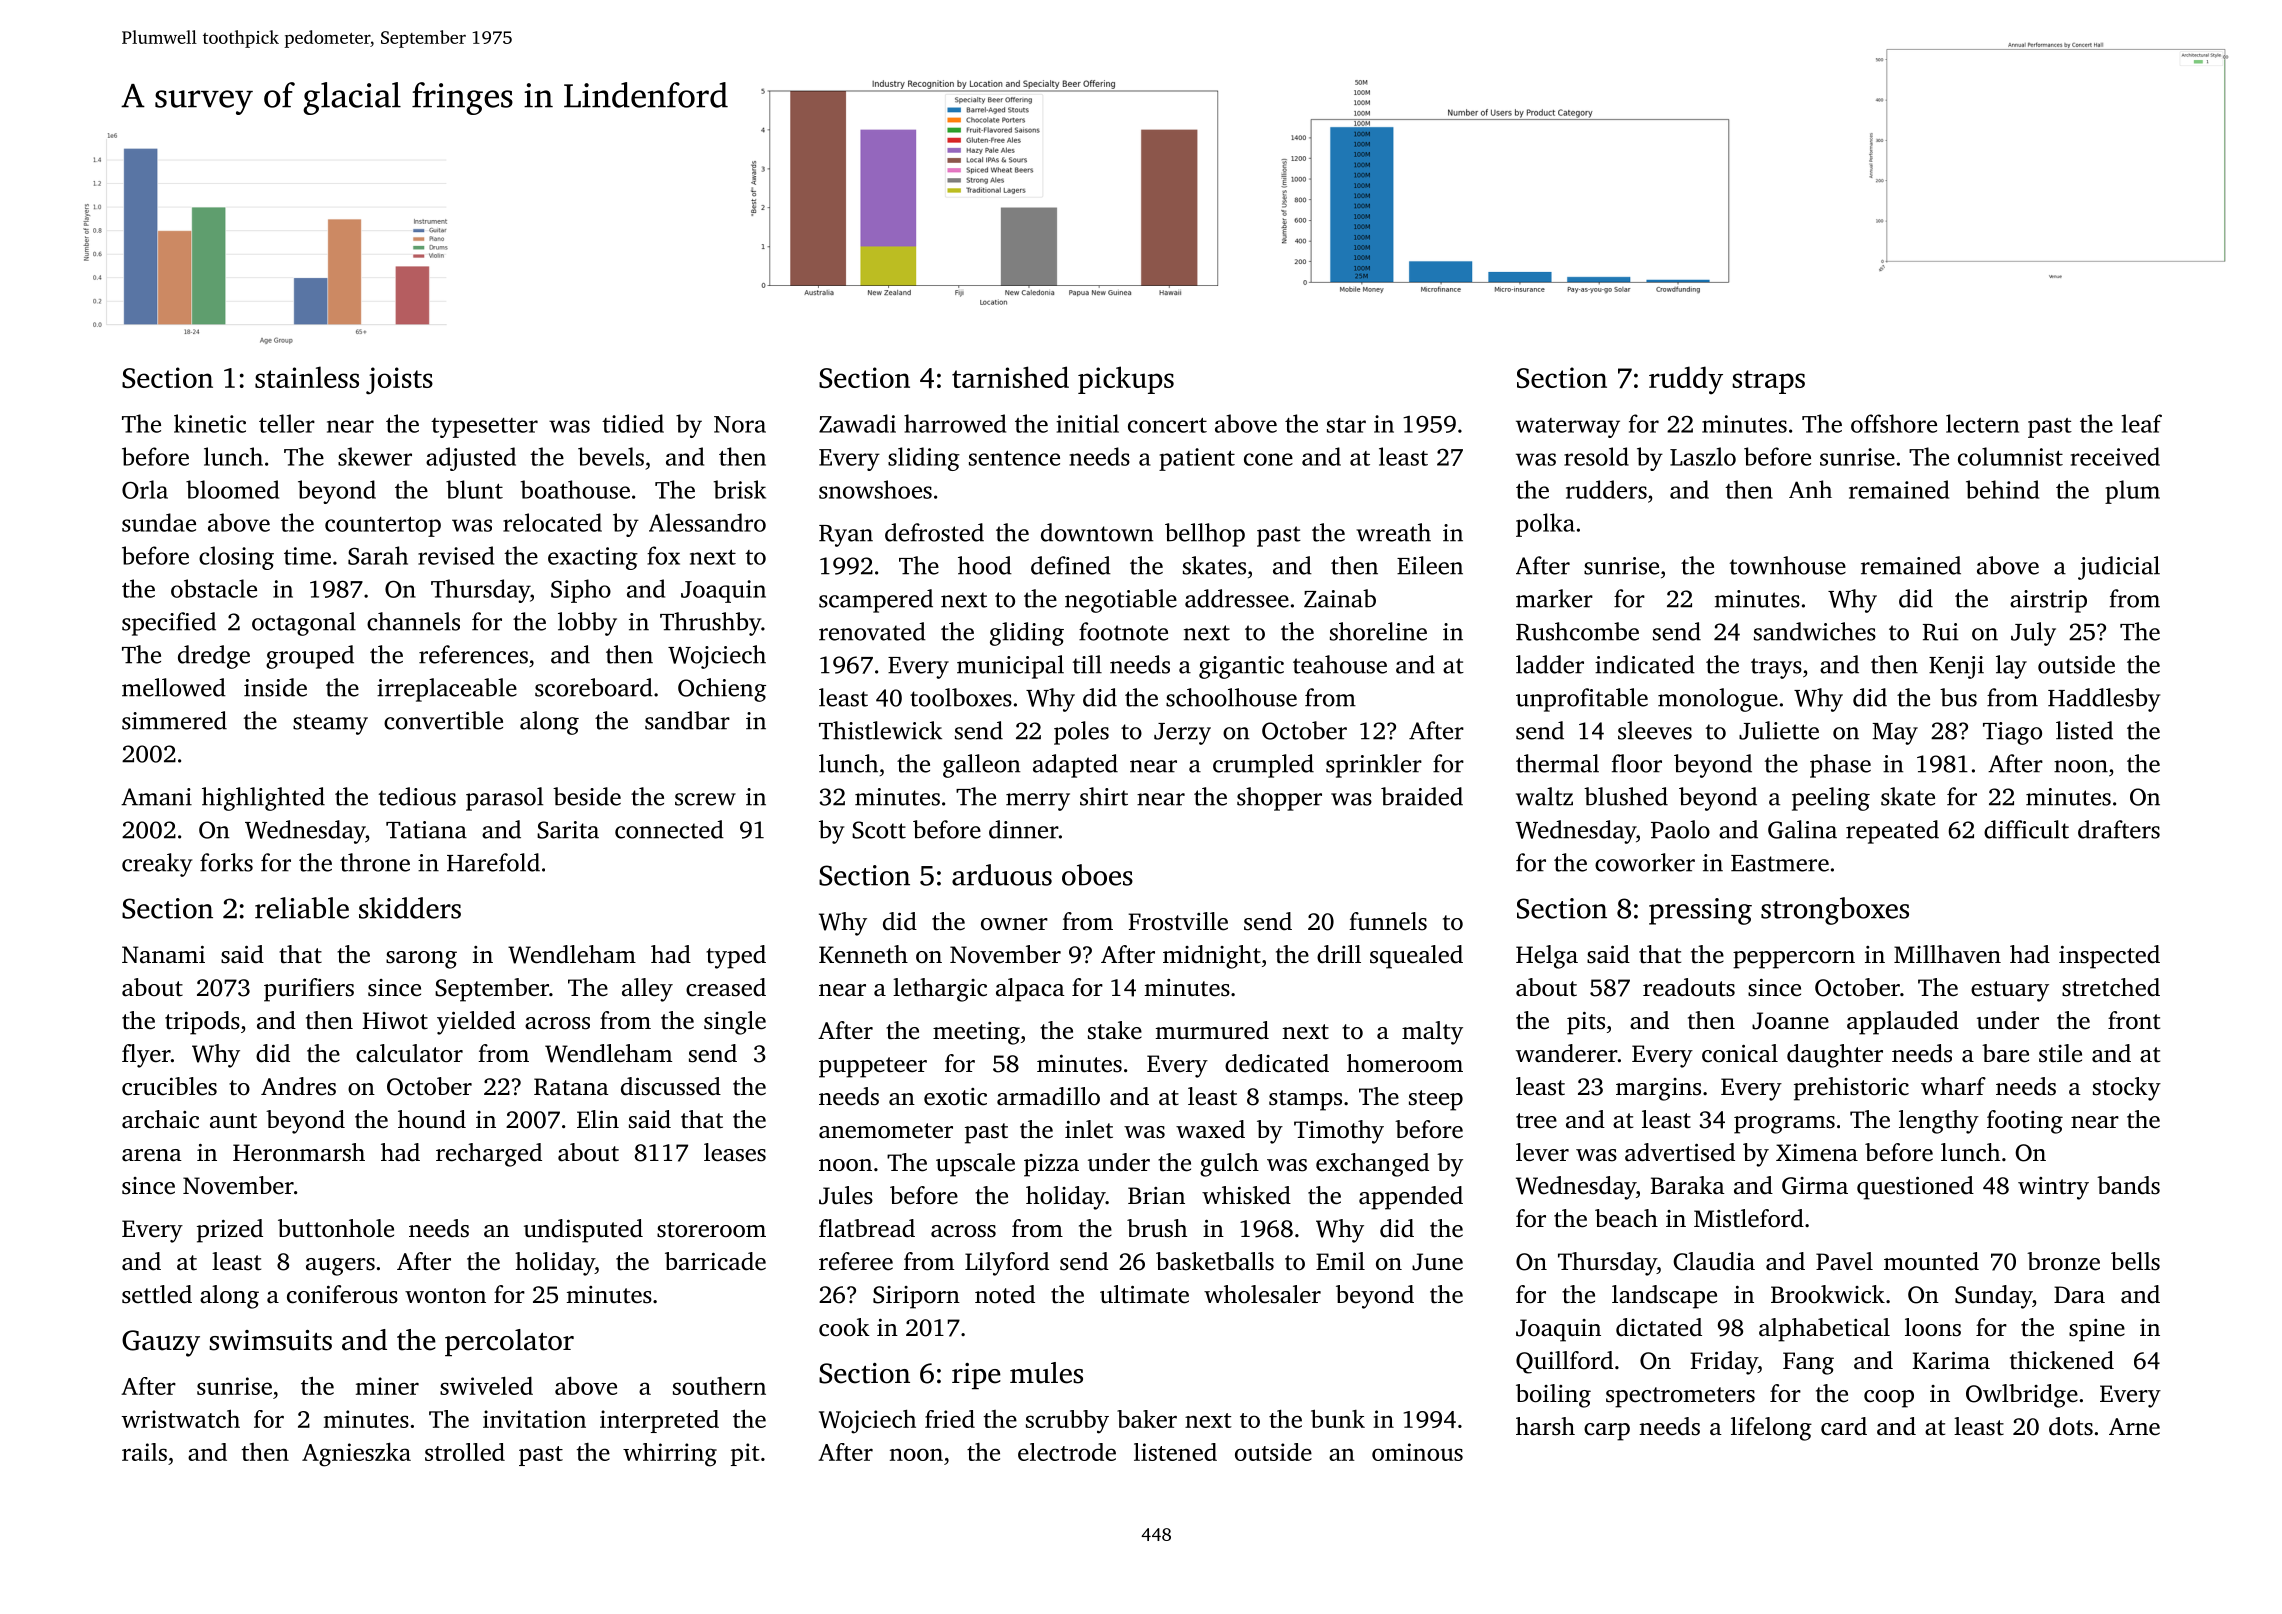  I want to click on stainless, so click(307, 377).
